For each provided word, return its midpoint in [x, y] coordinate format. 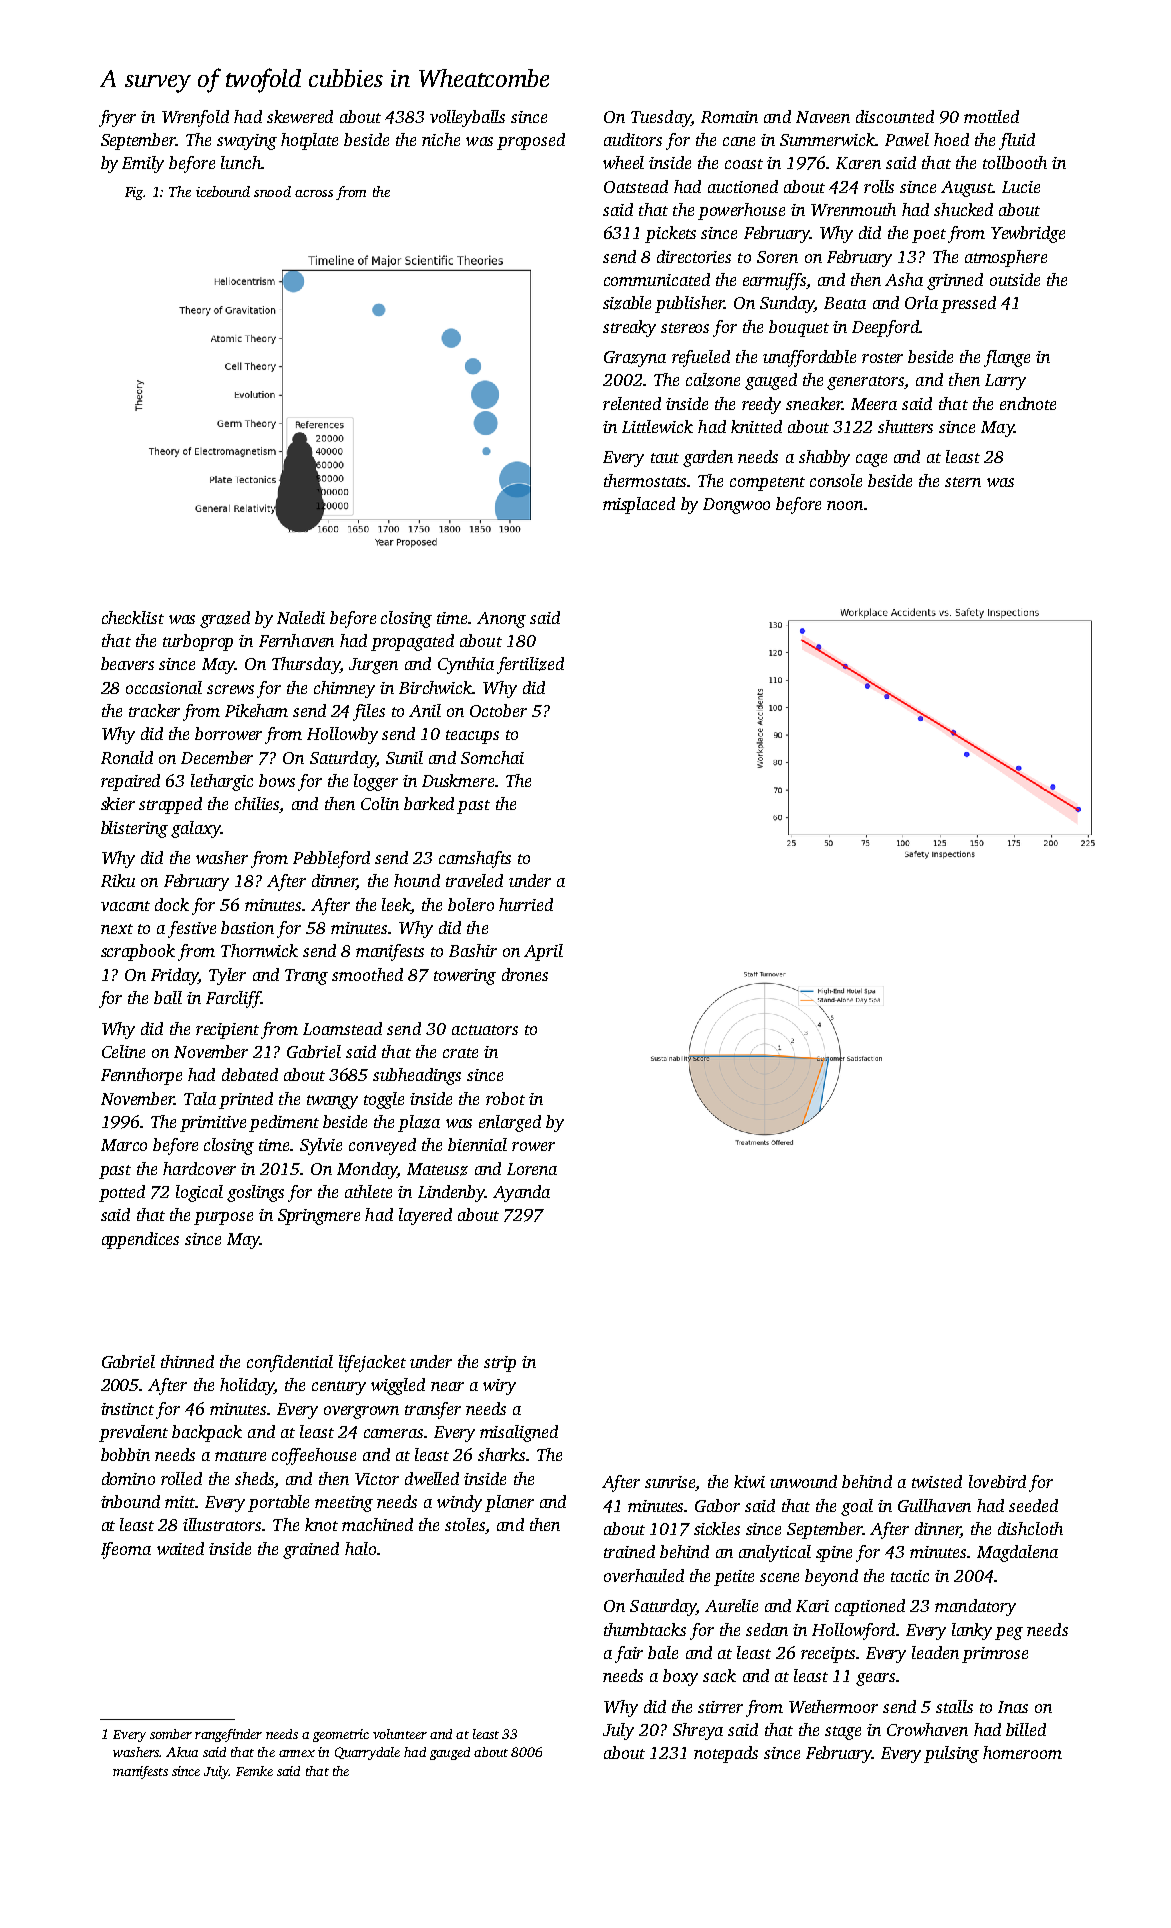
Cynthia [466, 665]
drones [525, 974]
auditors [633, 139]
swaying [247, 142]
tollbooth [1015, 162]
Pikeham [256, 710]
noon [845, 505]
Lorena [532, 1169]
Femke [254, 1771]
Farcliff [233, 999]
